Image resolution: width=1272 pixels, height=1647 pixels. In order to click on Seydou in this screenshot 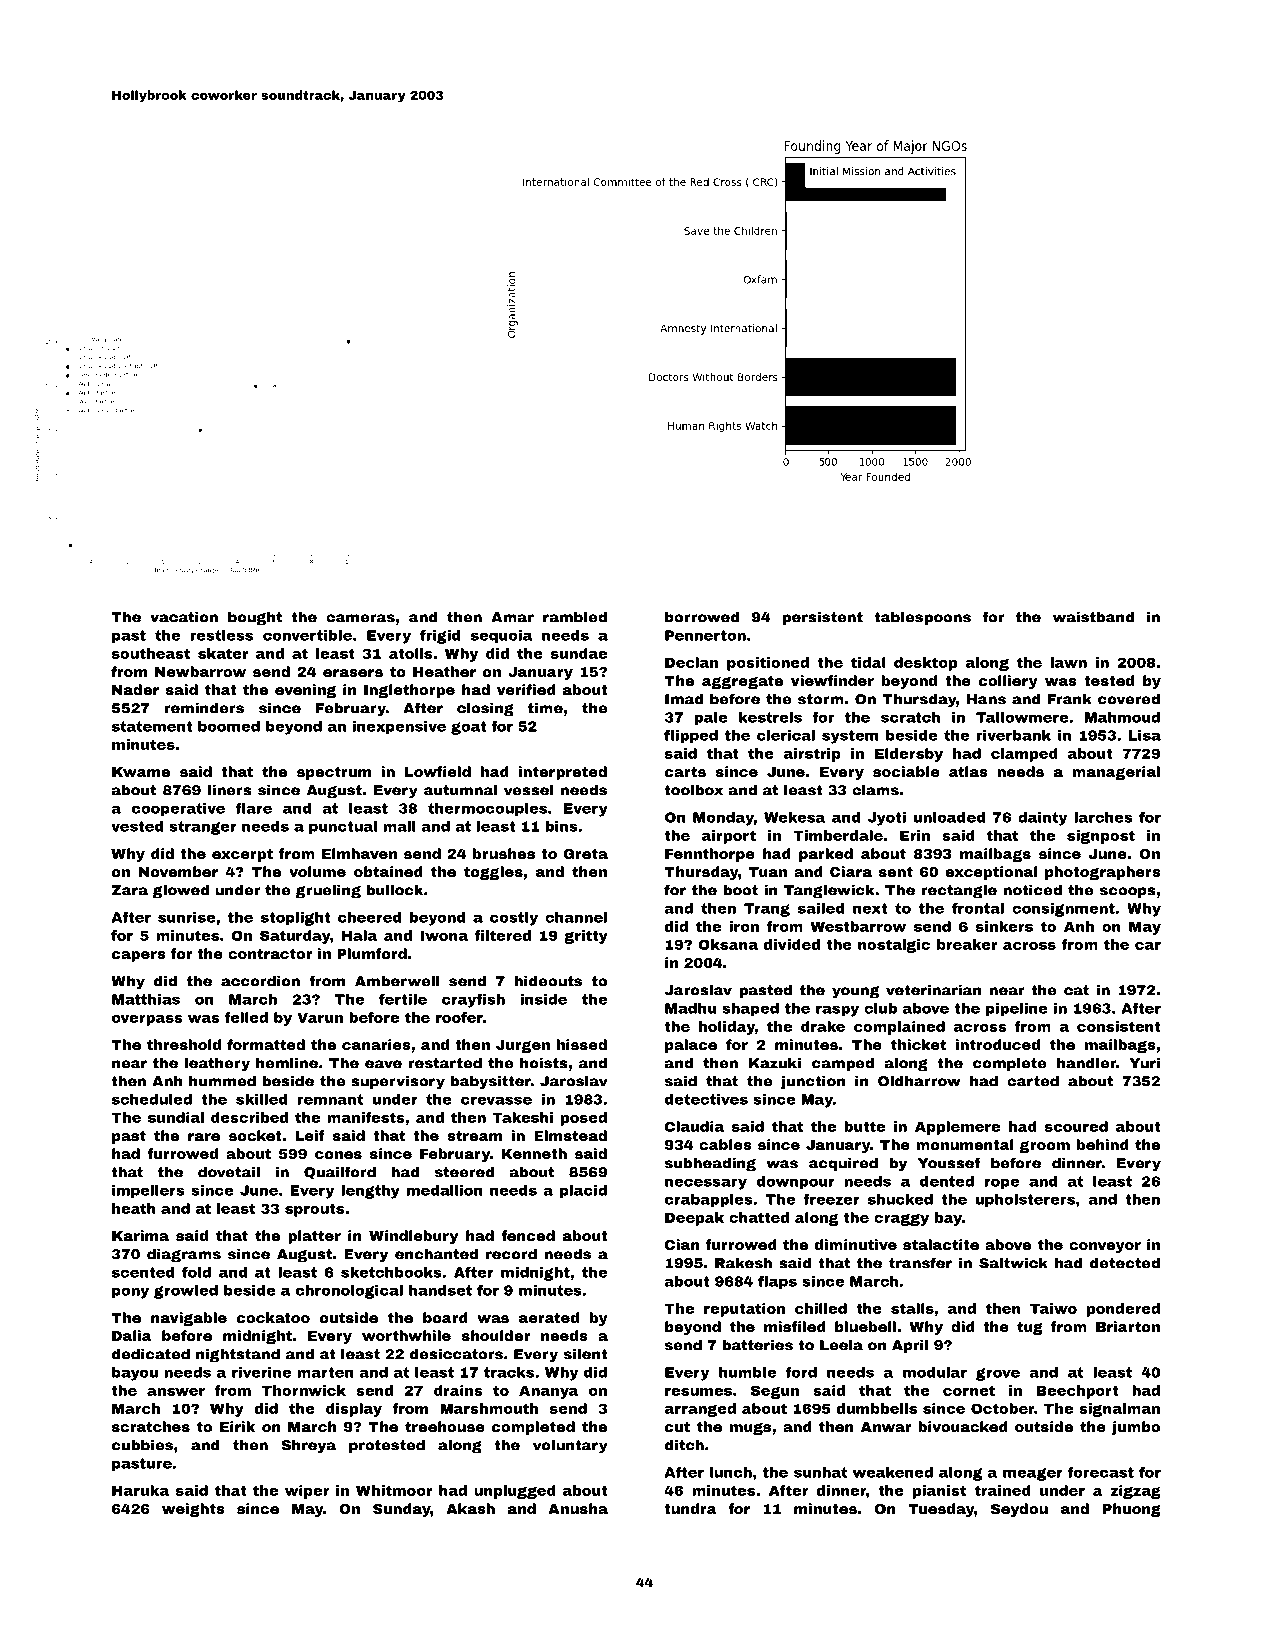, I will do `click(1019, 1510)`.
